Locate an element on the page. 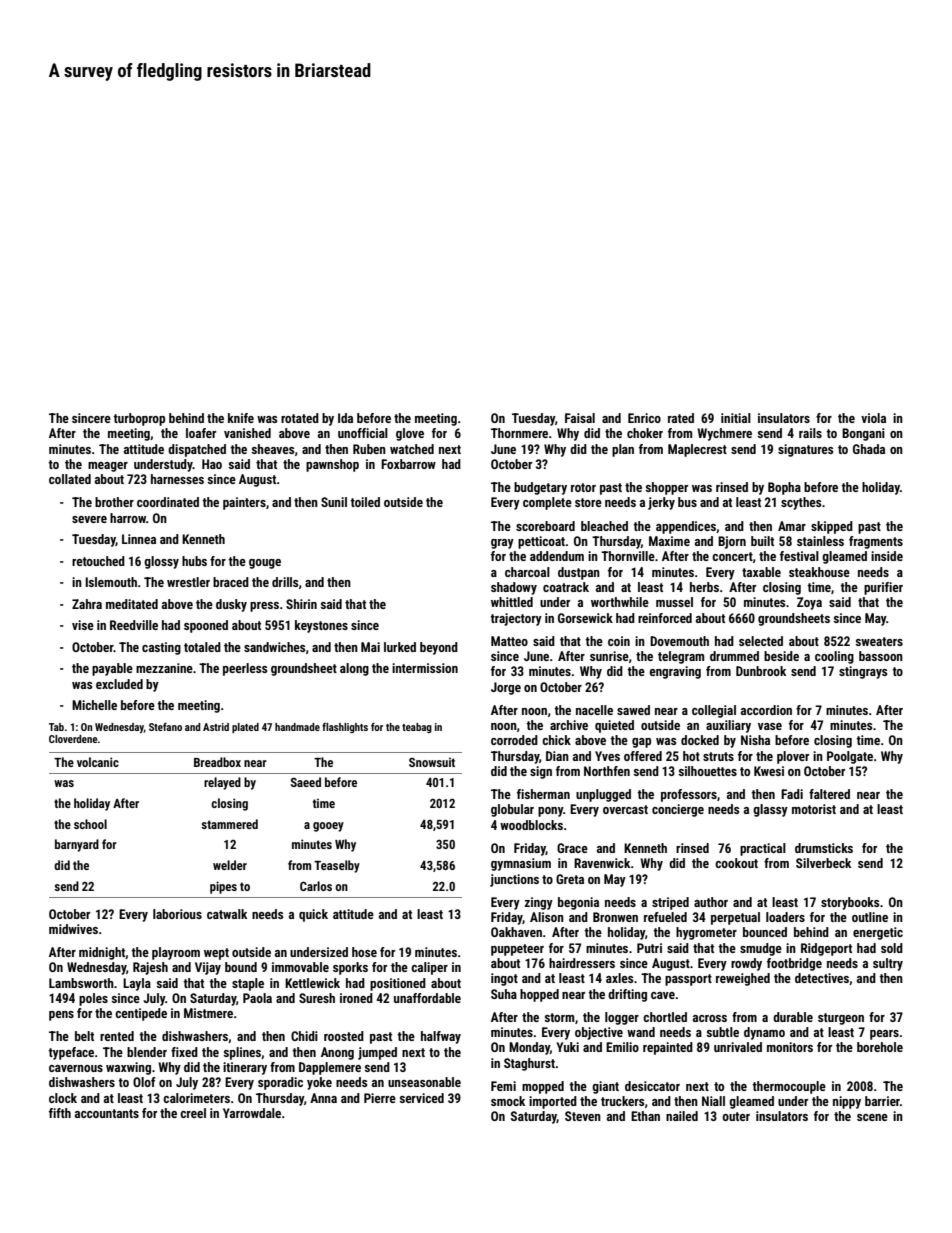  rowdy is located at coordinates (746, 964).
